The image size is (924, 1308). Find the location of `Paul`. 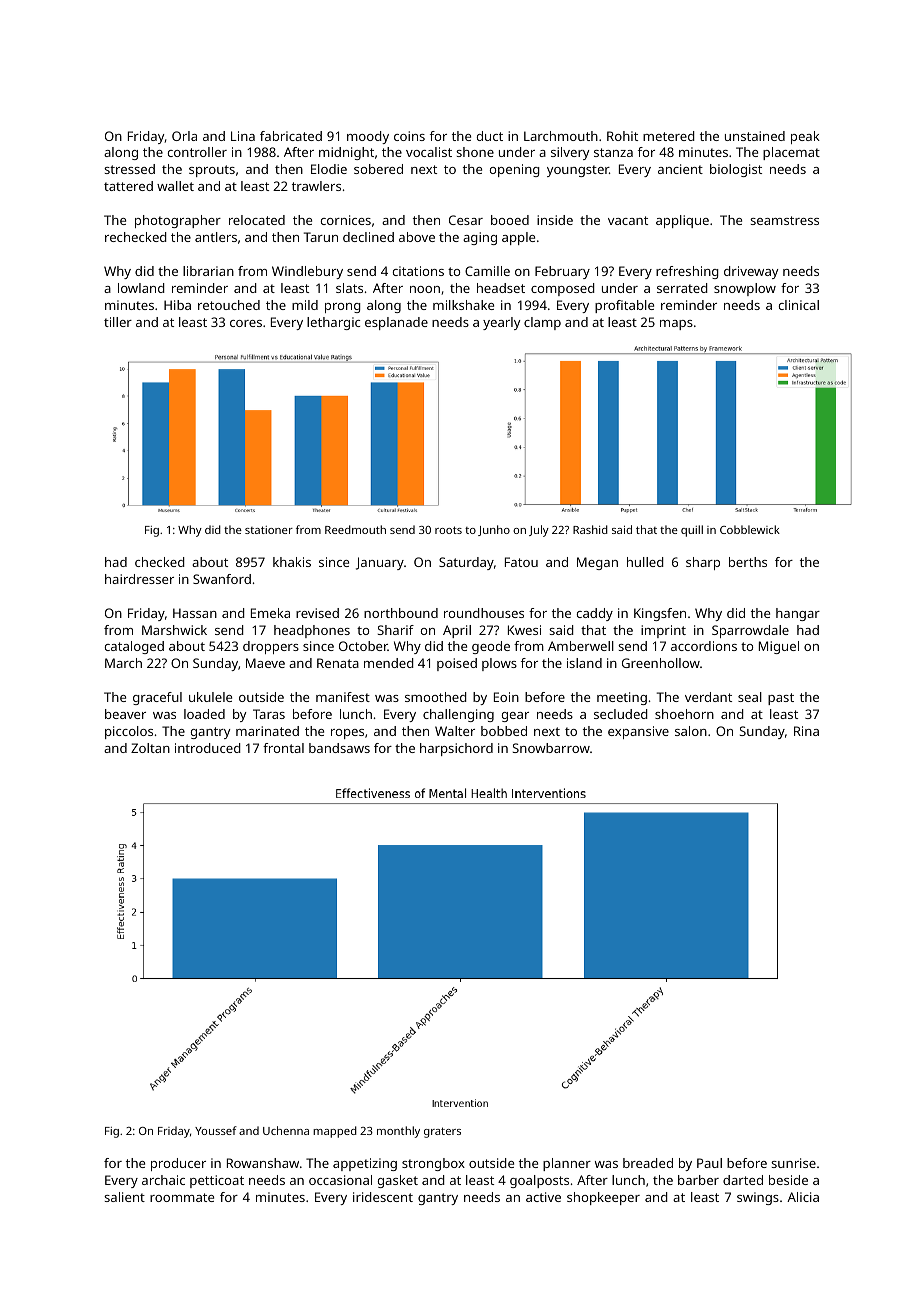

Paul is located at coordinates (709, 1163).
